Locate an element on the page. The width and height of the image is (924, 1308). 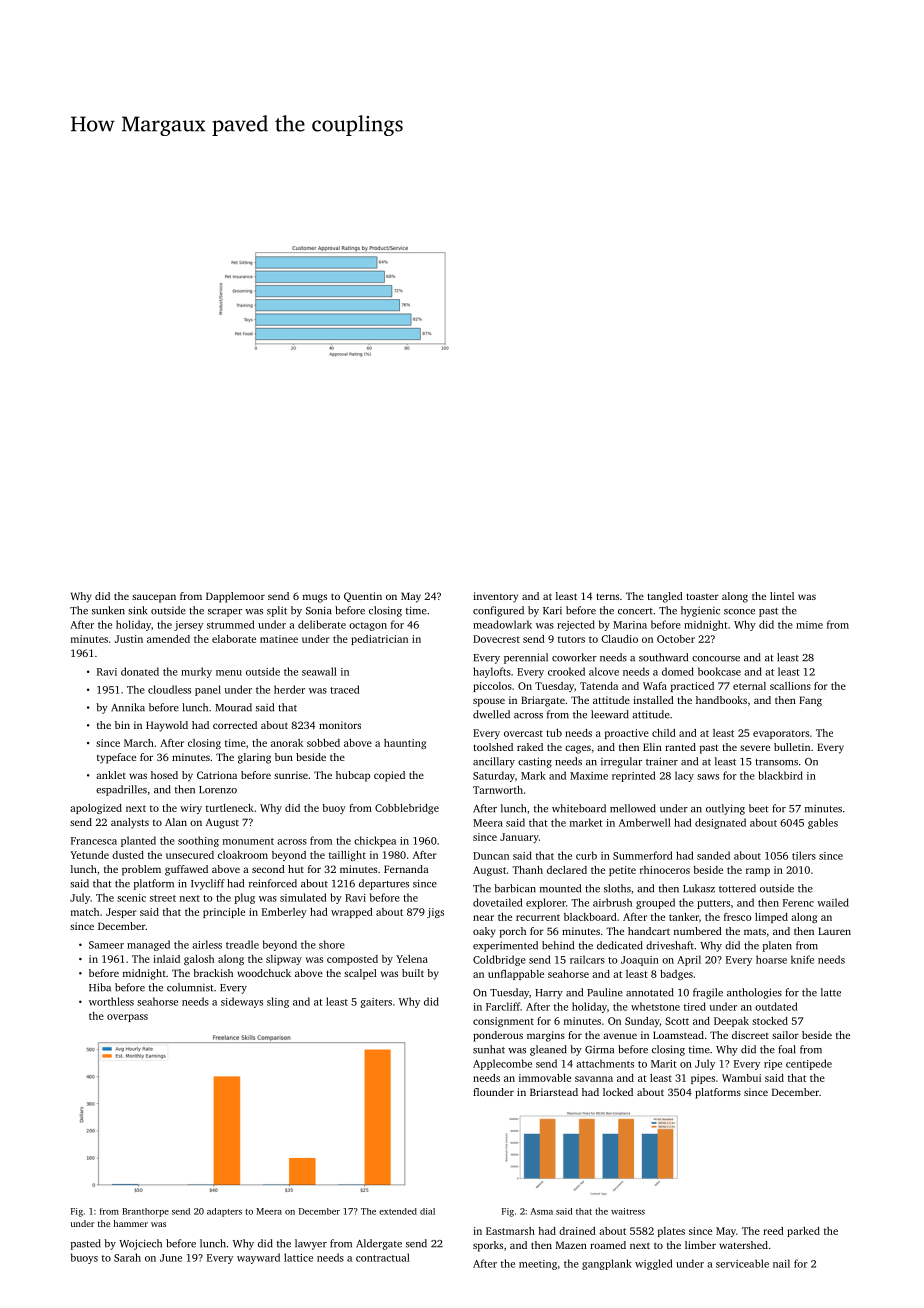
overcast is located at coordinates (523, 733).
